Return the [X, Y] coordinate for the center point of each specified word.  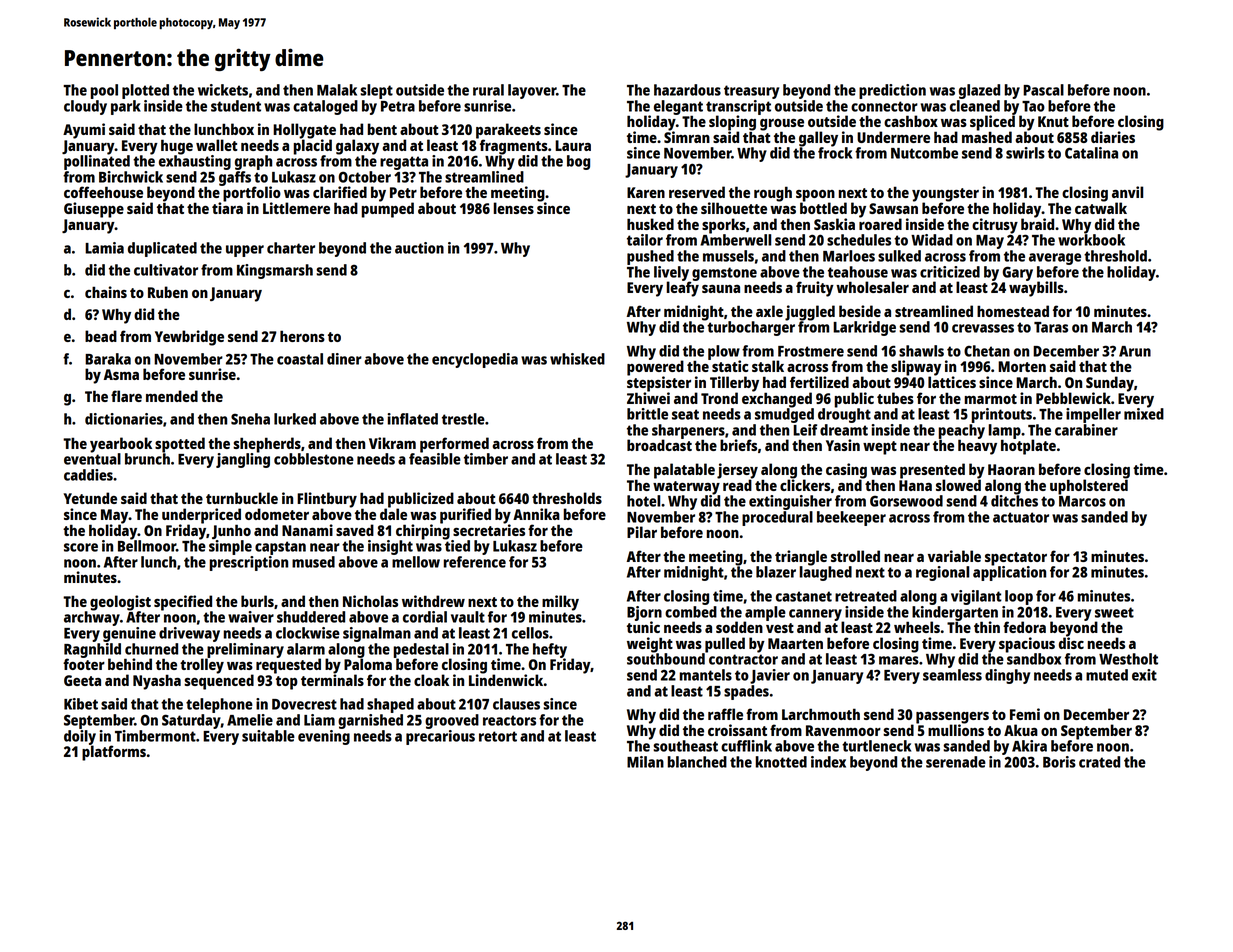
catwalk [1101, 208]
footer [84, 664]
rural [488, 90]
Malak [337, 90]
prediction [892, 91]
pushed [650, 257]
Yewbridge [189, 338]
